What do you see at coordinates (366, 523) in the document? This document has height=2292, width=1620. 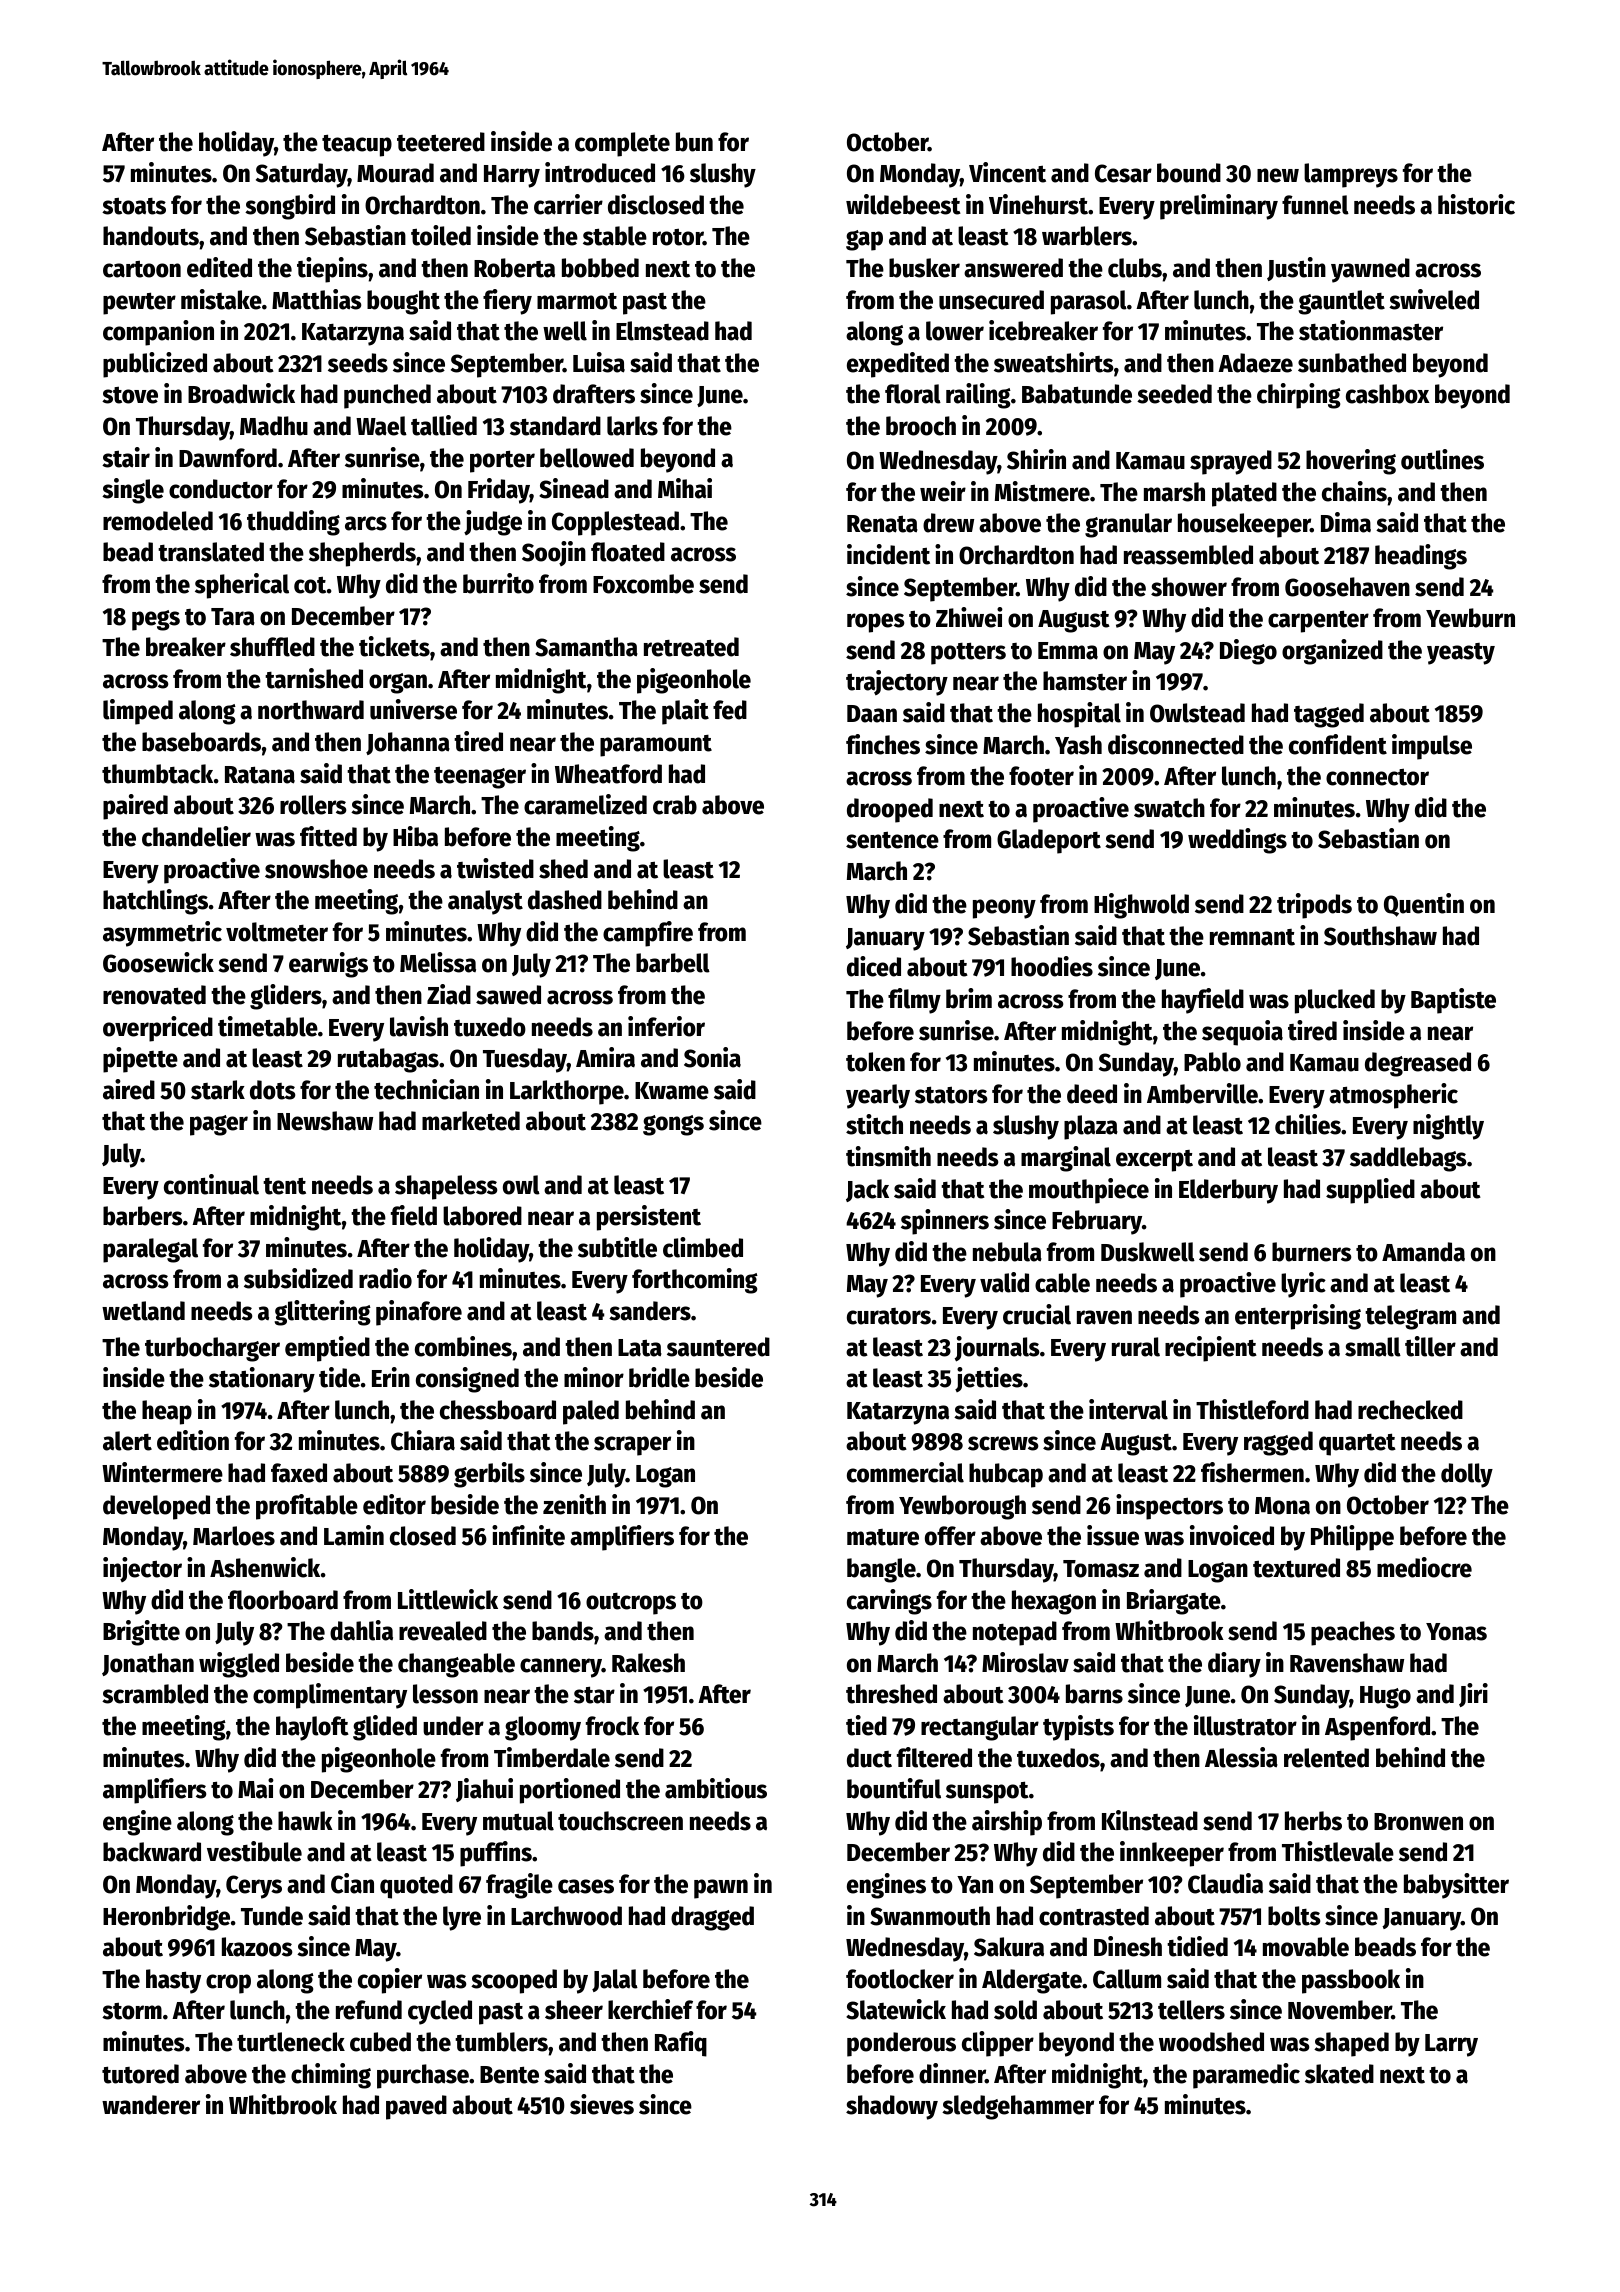 I see `arcs` at bounding box center [366, 523].
